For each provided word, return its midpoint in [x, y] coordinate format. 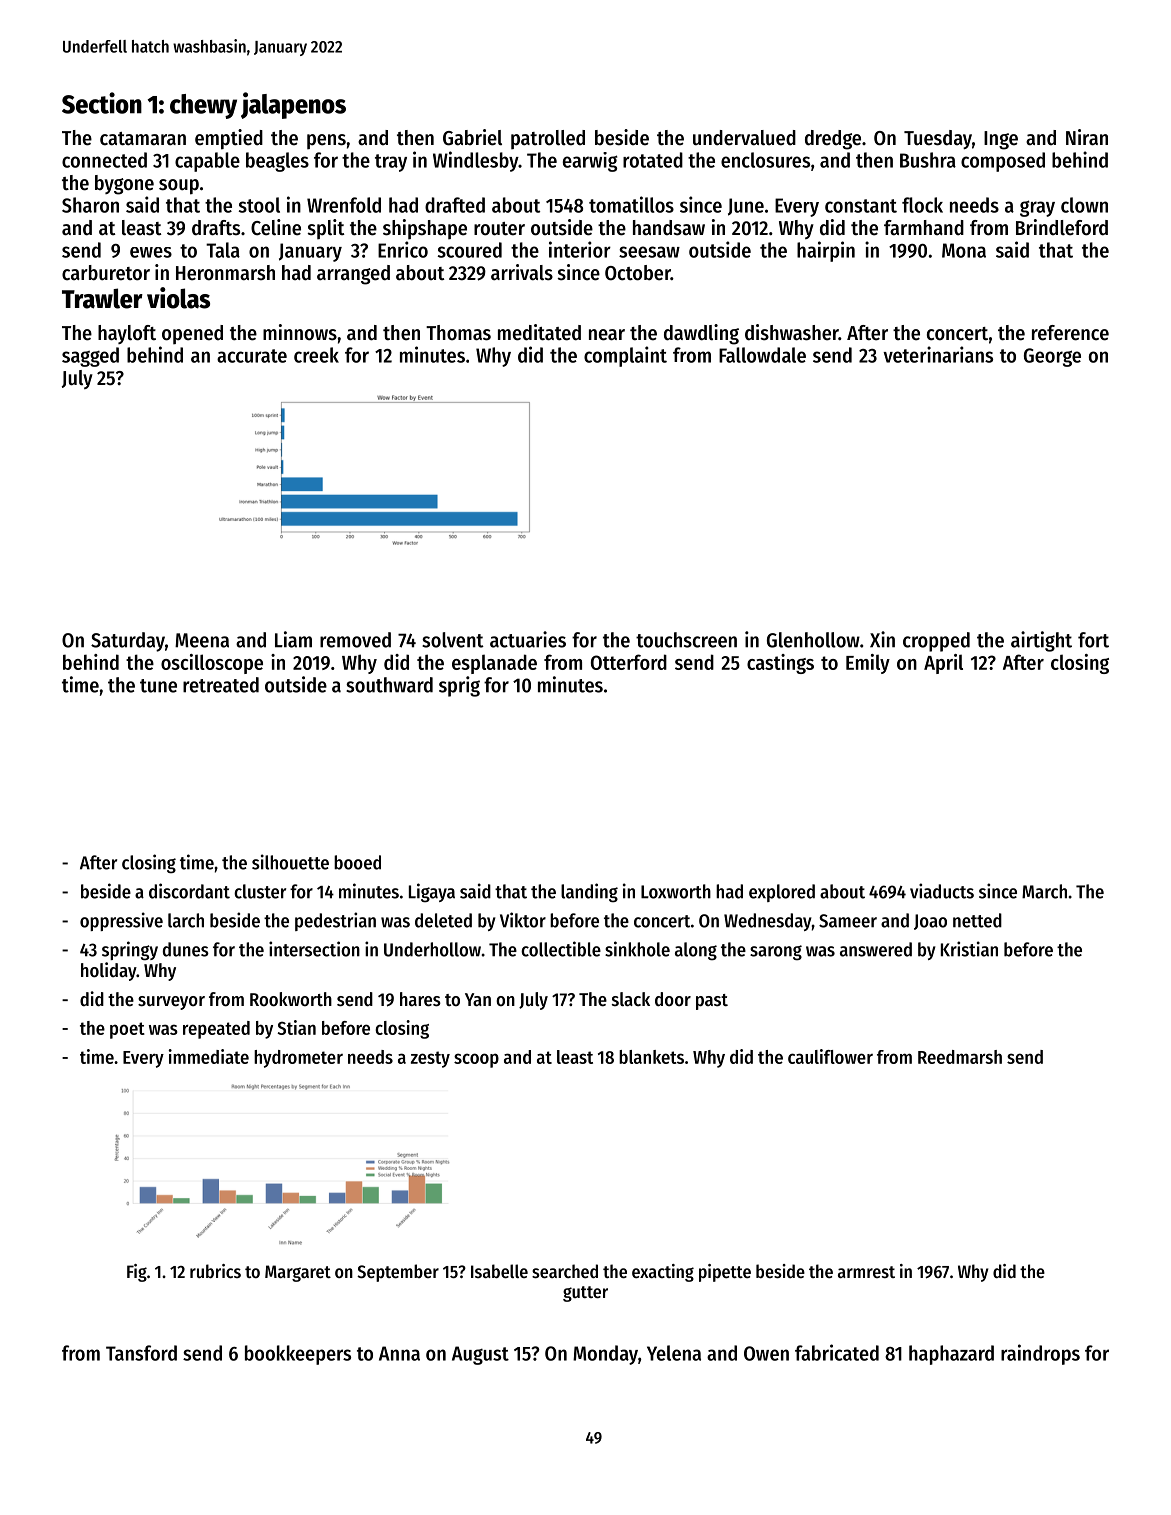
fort [1093, 640]
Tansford [141, 1353]
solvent [453, 640]
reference [1070, 333]
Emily [868, 664]
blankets [651, 1057]
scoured [470, 250]
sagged [90, 357]
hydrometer [298, 1059]
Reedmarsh [960, 1057]
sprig [459, 686]
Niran [1087, 137]
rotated [653, 160]
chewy [203, 106]
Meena [202, 640]
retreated [221, 685]
